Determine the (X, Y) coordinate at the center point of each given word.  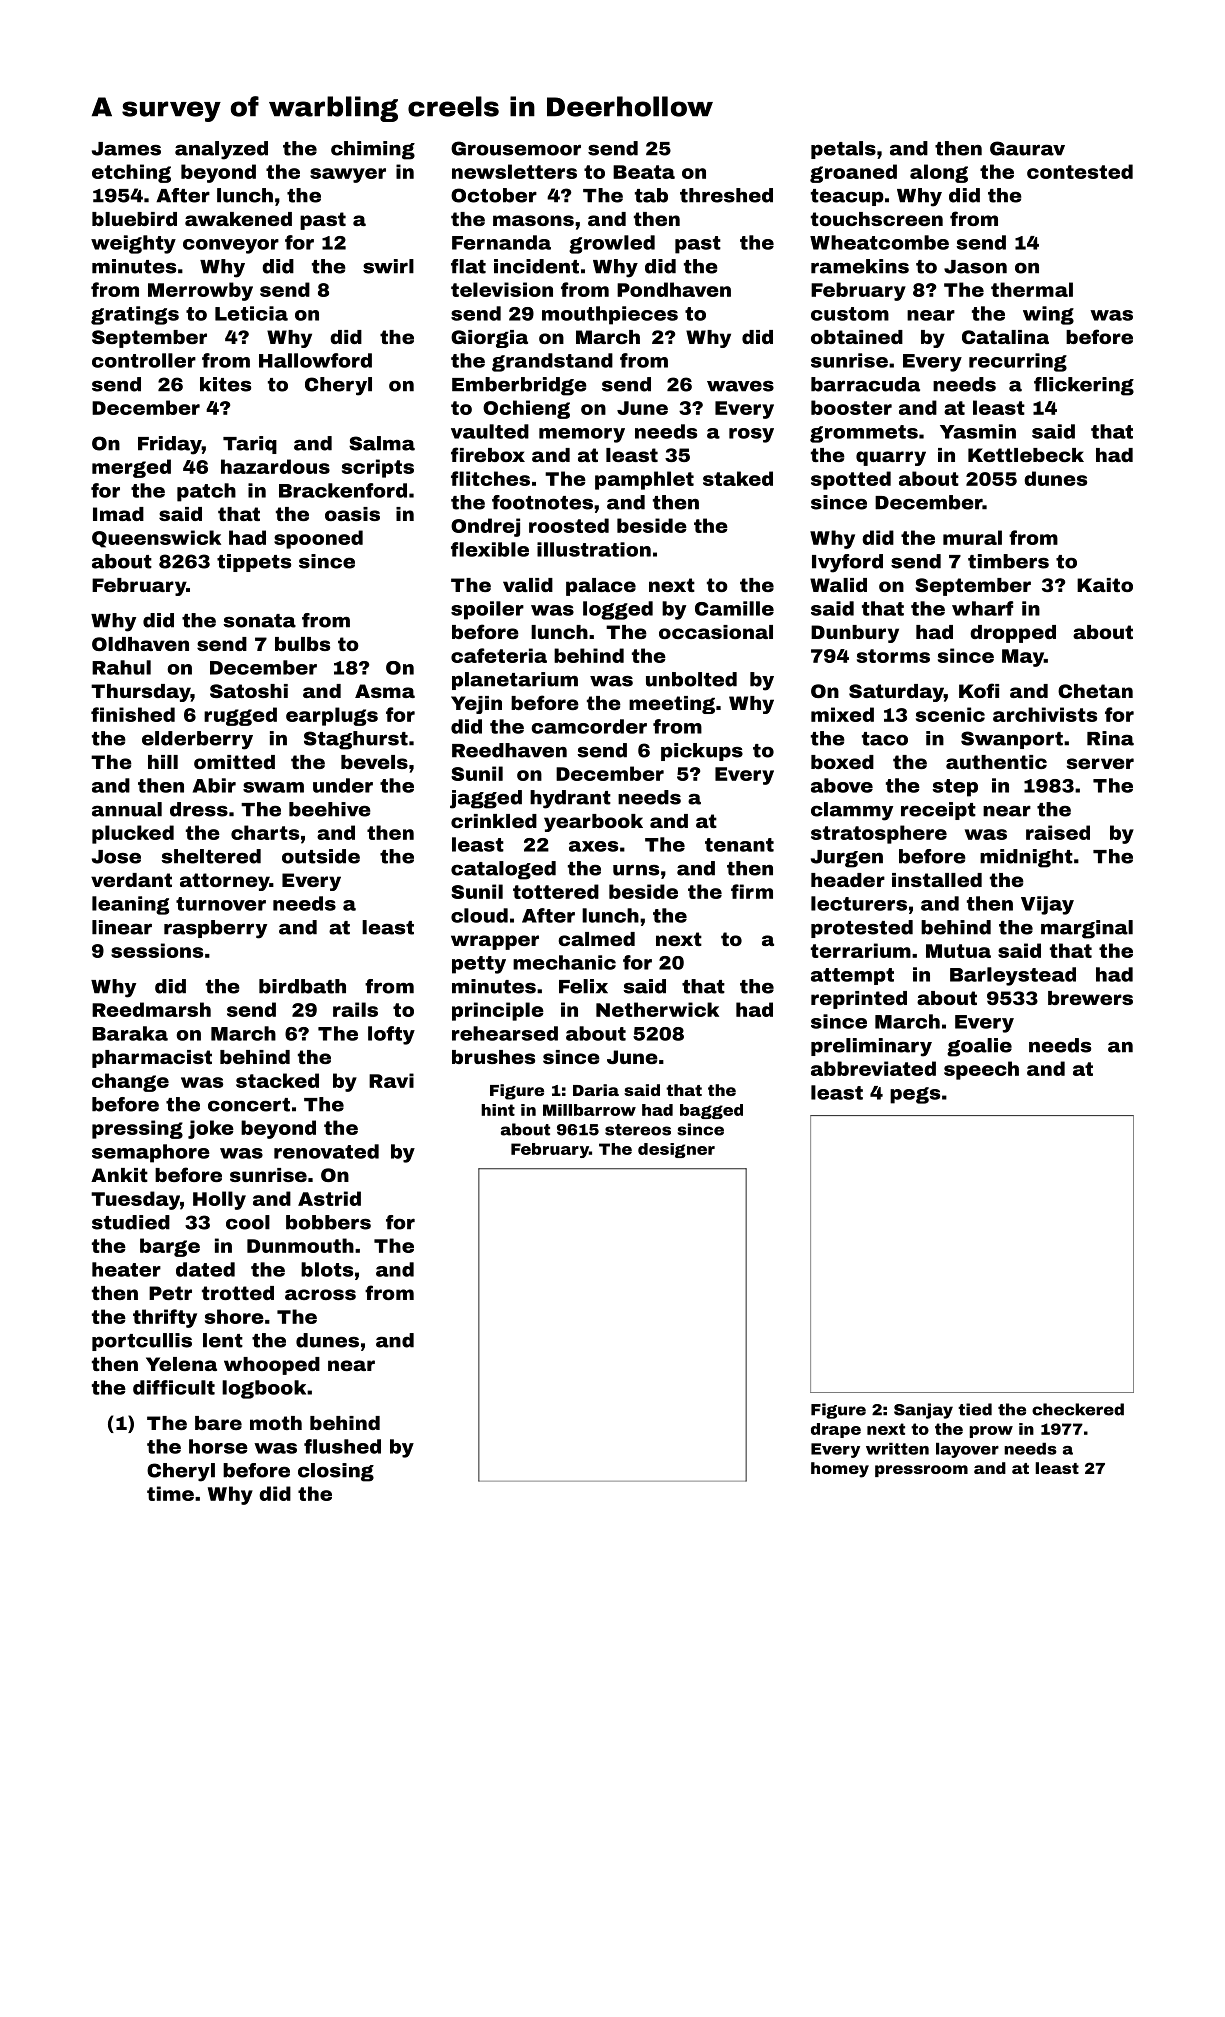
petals (843, 150)
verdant (131, 880)
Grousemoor (516, 148)
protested (862, 929)
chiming (373, 150)
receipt (938, 811)
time (170, 1493)
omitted (234, 762)
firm (752, 891)
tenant (739, 845)
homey (840, 1470)
